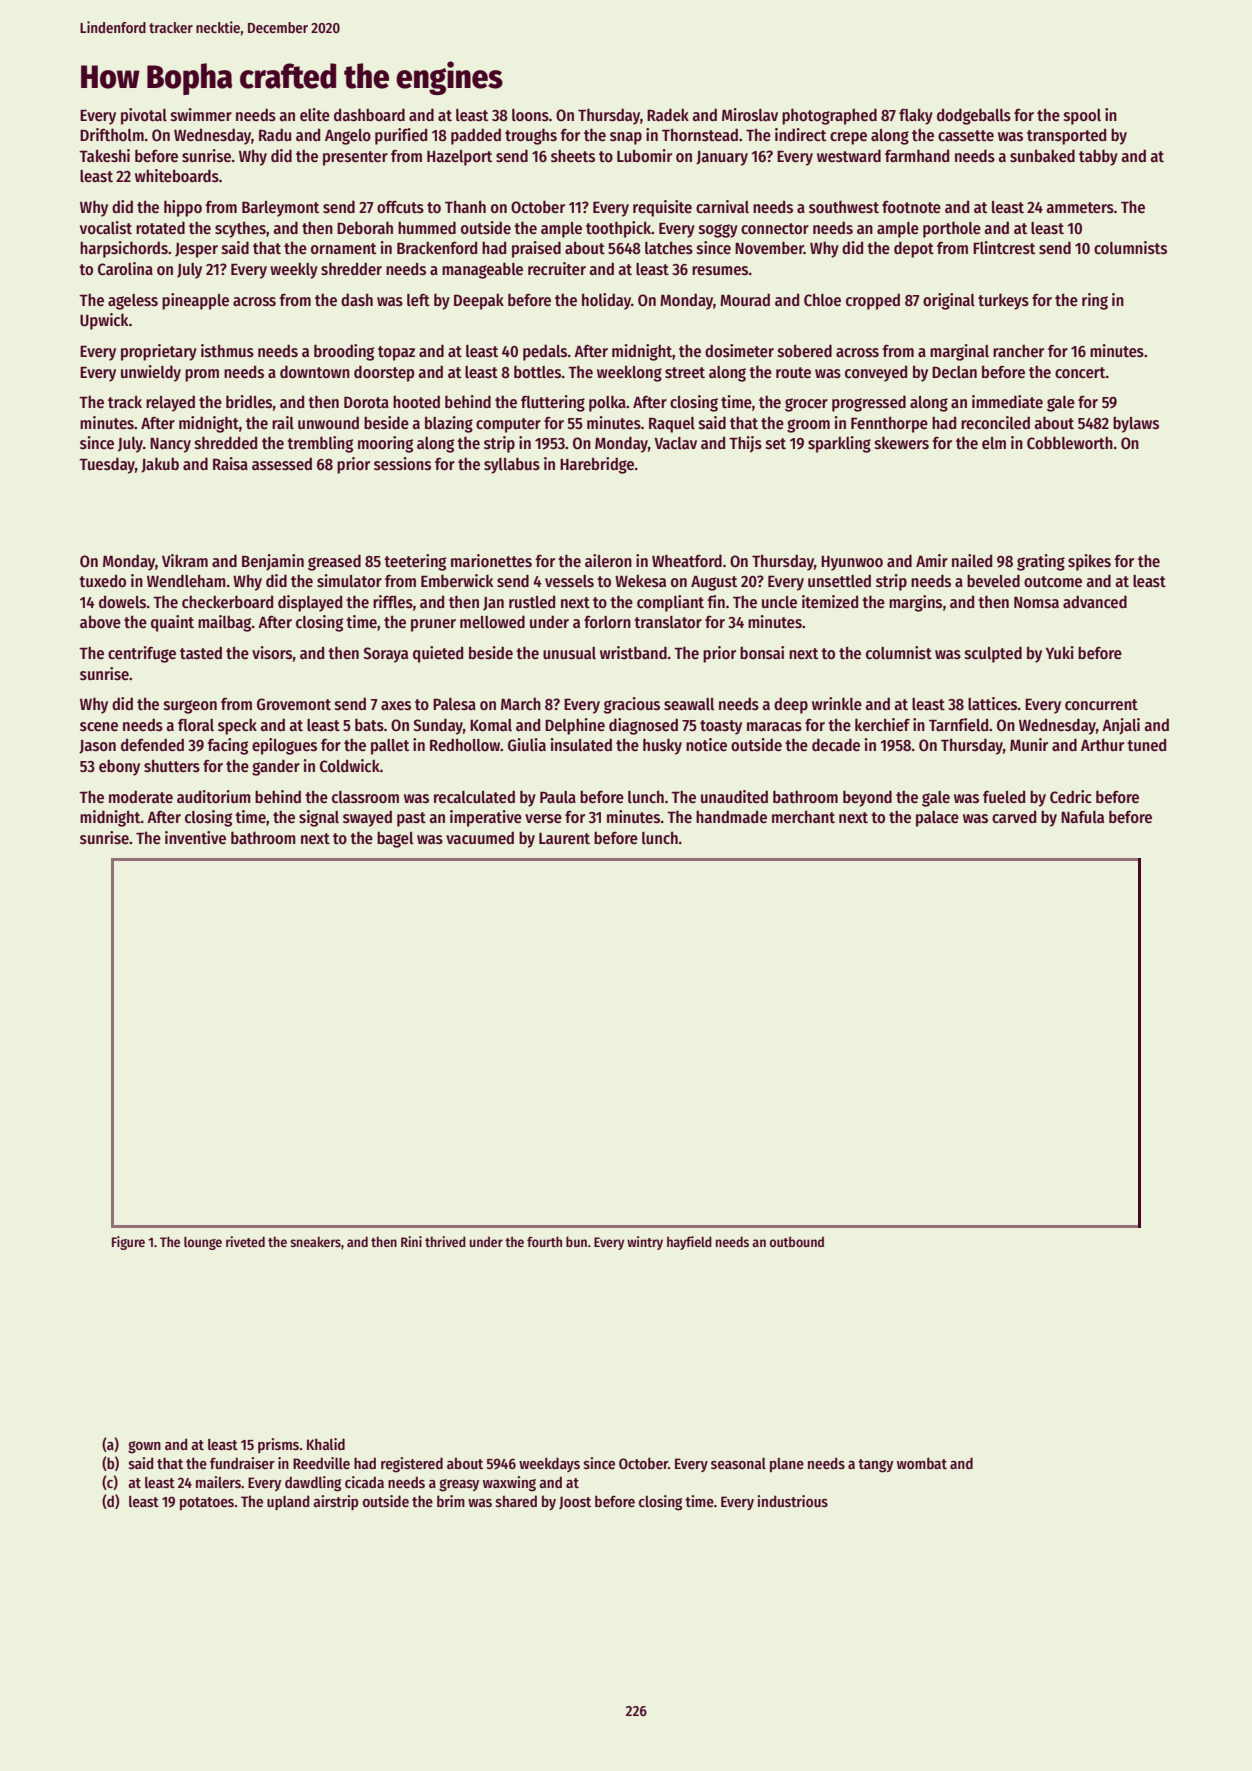 This document has width=1252, height=1771. Describe the element at coordinates (632, 705) in the document. I see `gracious` at that location.
